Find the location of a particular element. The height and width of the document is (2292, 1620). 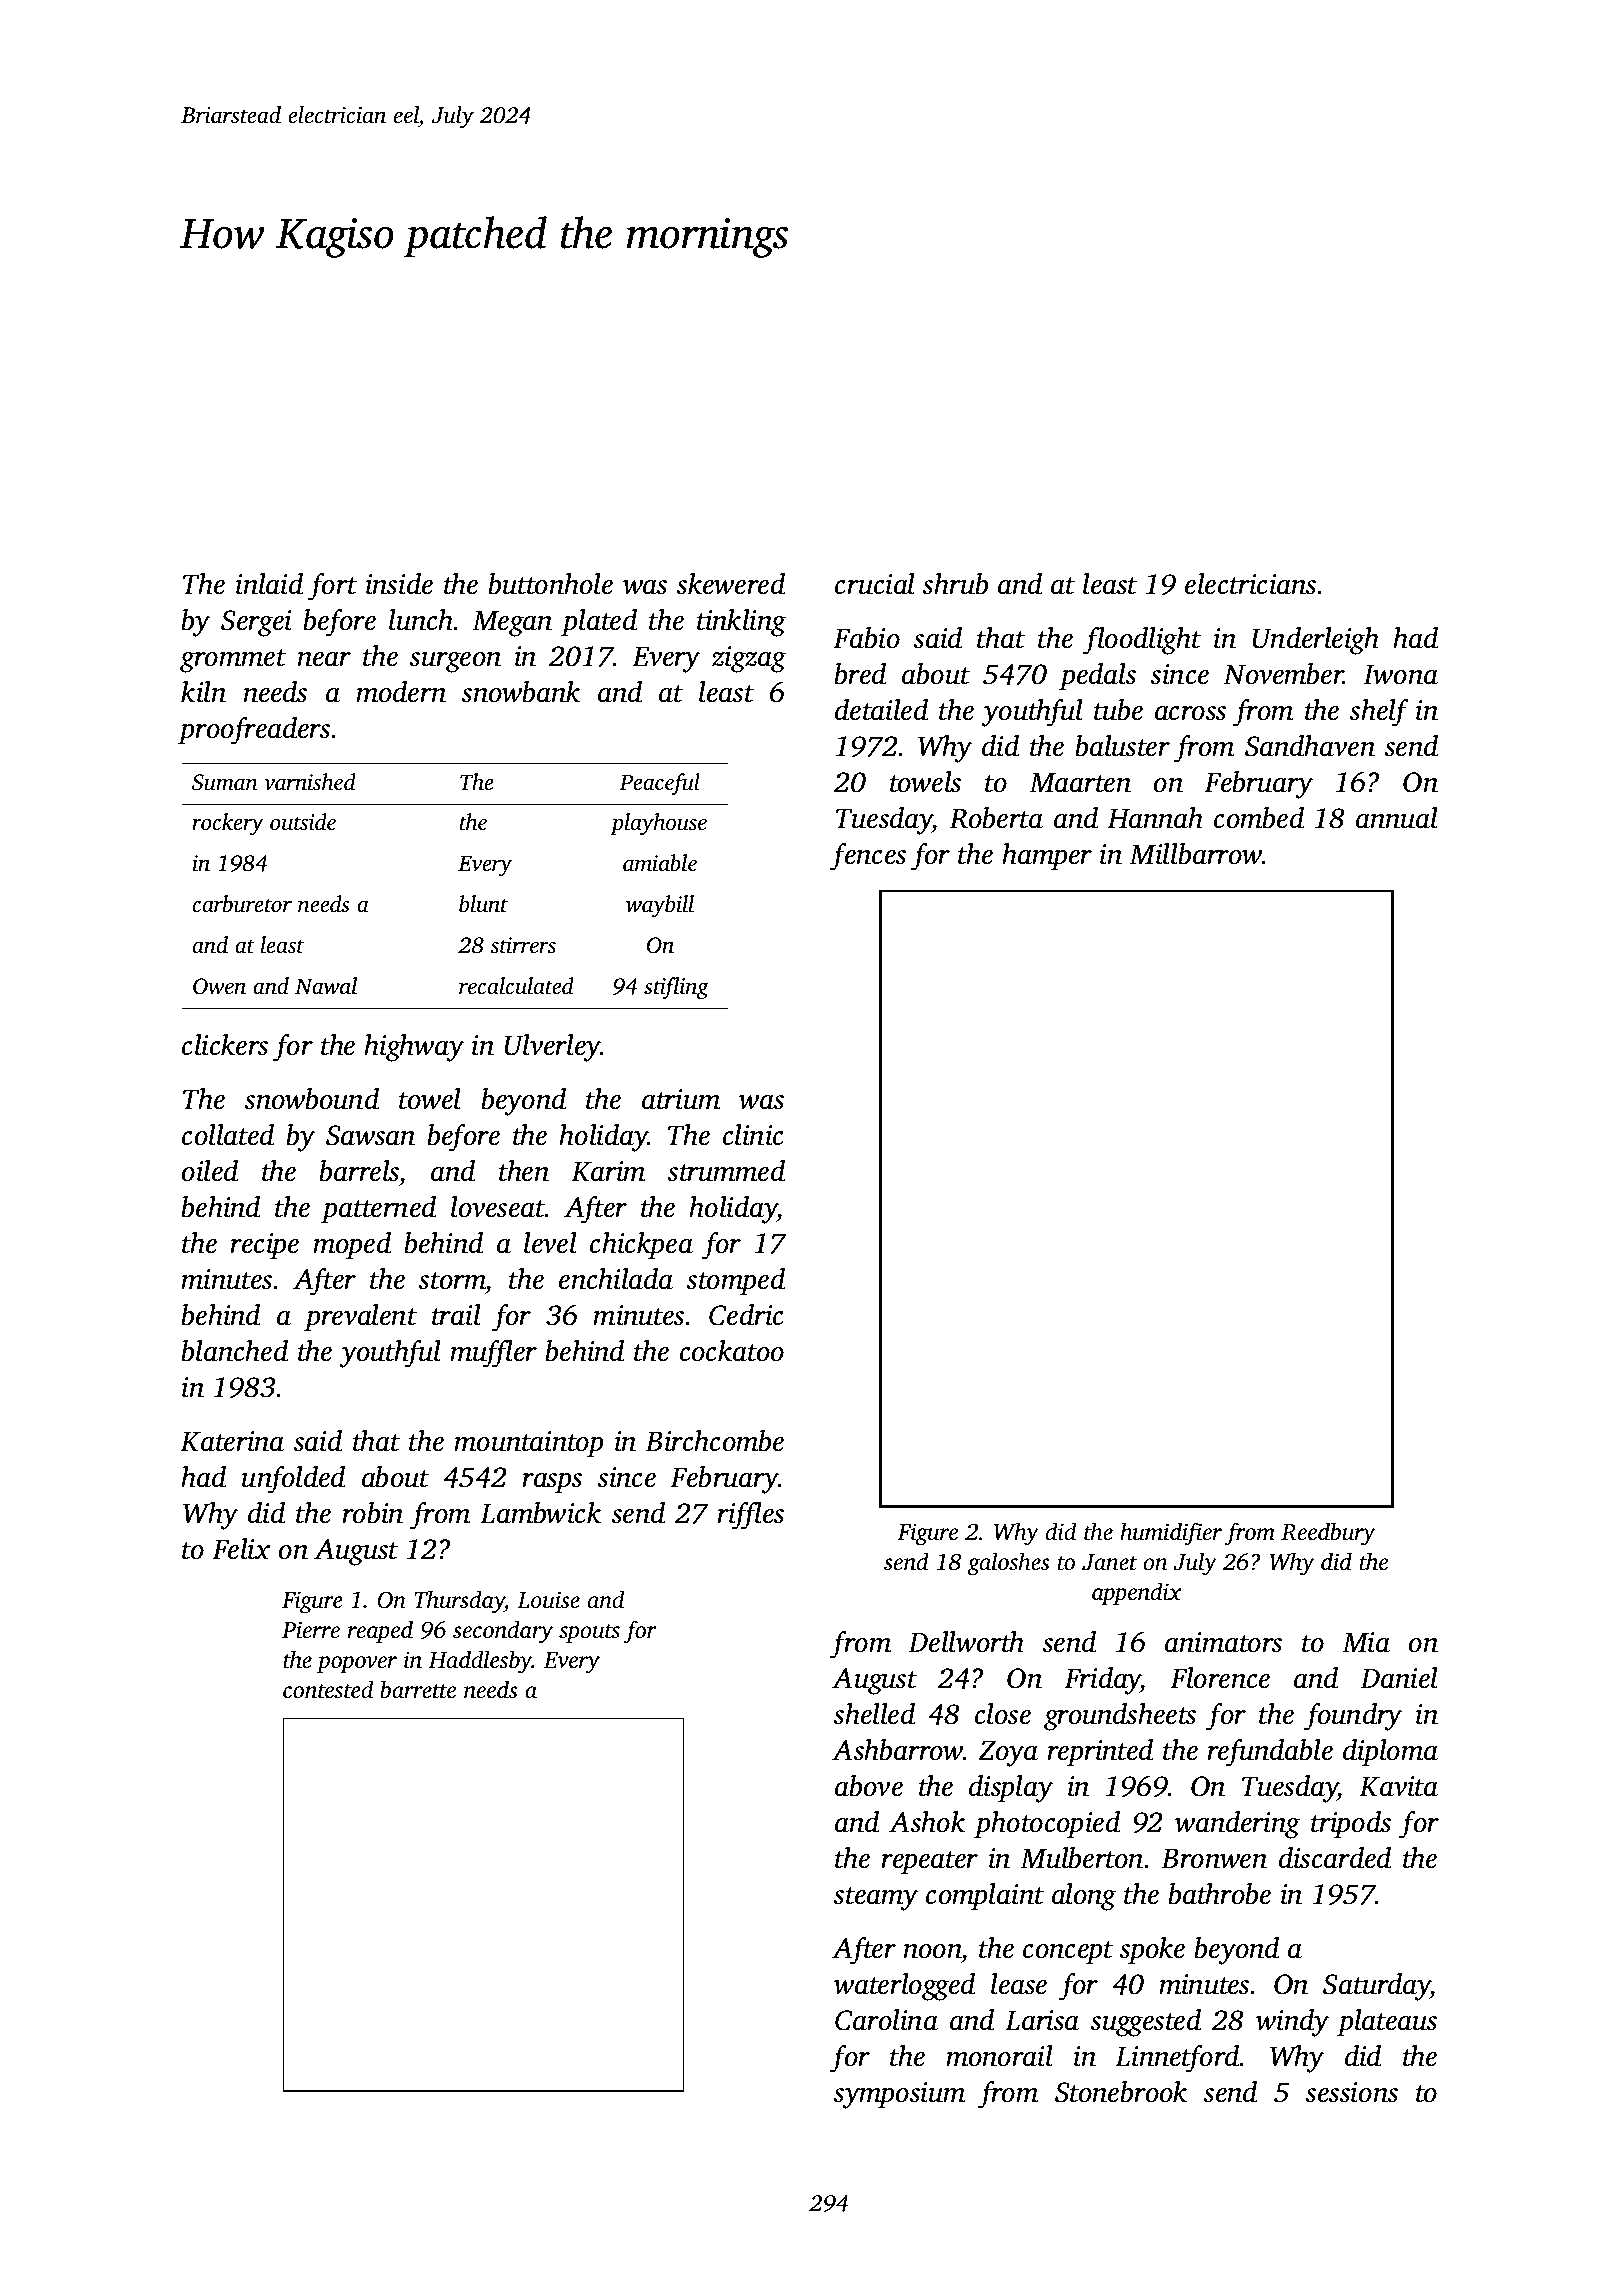

snowbank is located at coordinates (521, 692).
